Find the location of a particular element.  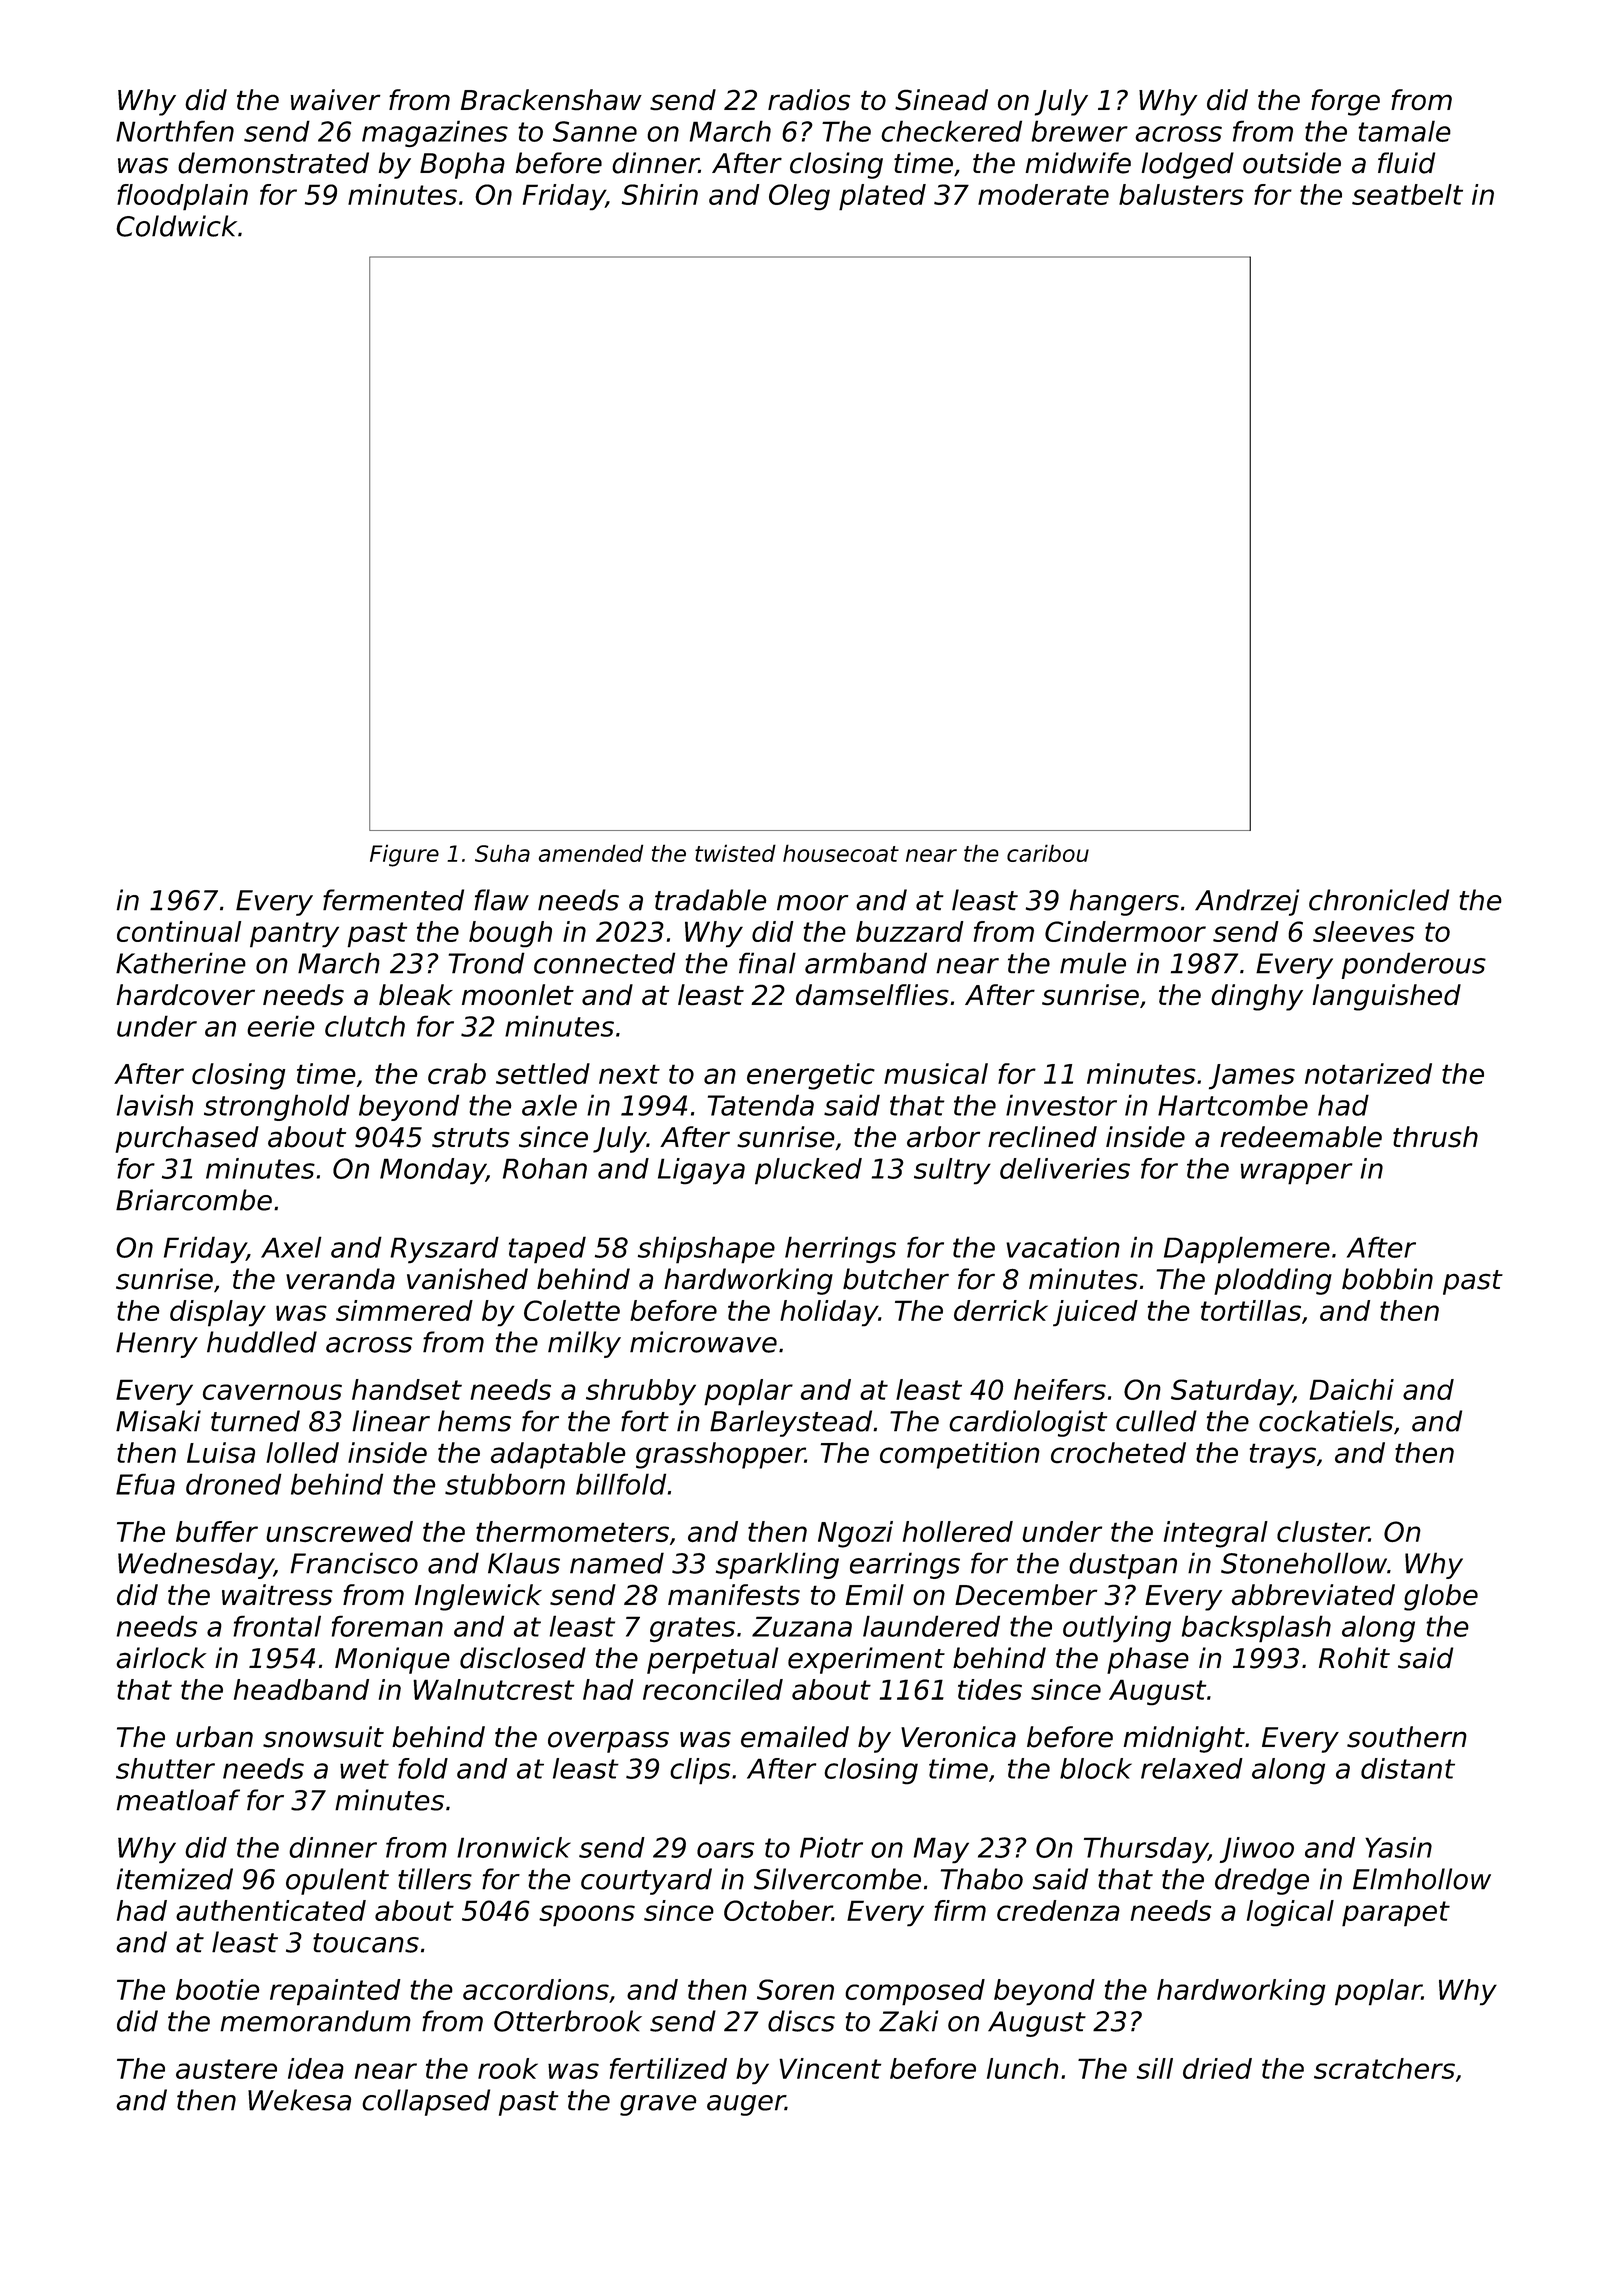

chronicled is located at coordinates (1379, 900).
